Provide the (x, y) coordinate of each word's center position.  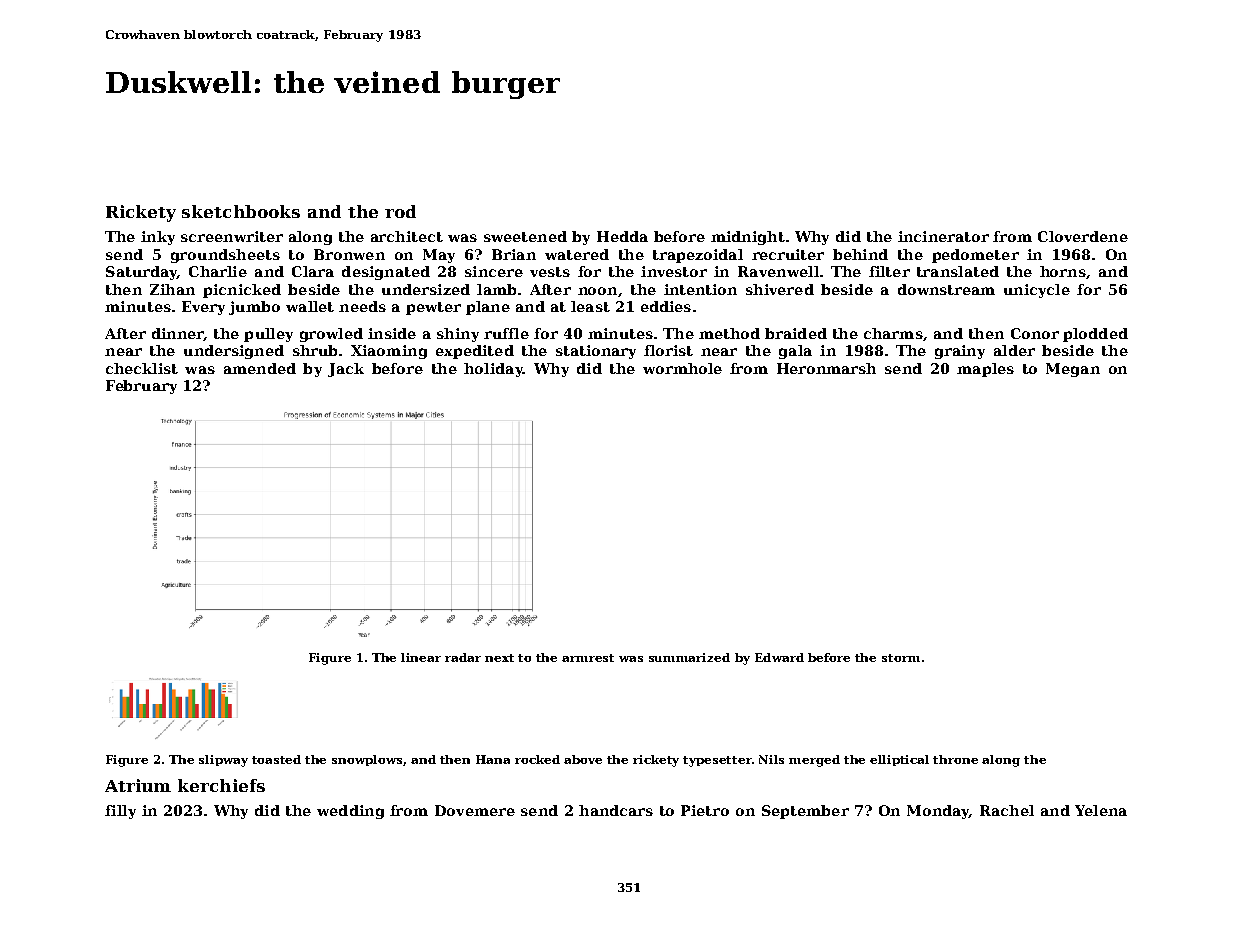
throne (955, 759)
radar (463, 657)
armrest (588, 658)
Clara (313, 271)
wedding (350, 812)
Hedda (622, 236)
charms (893, 333)
